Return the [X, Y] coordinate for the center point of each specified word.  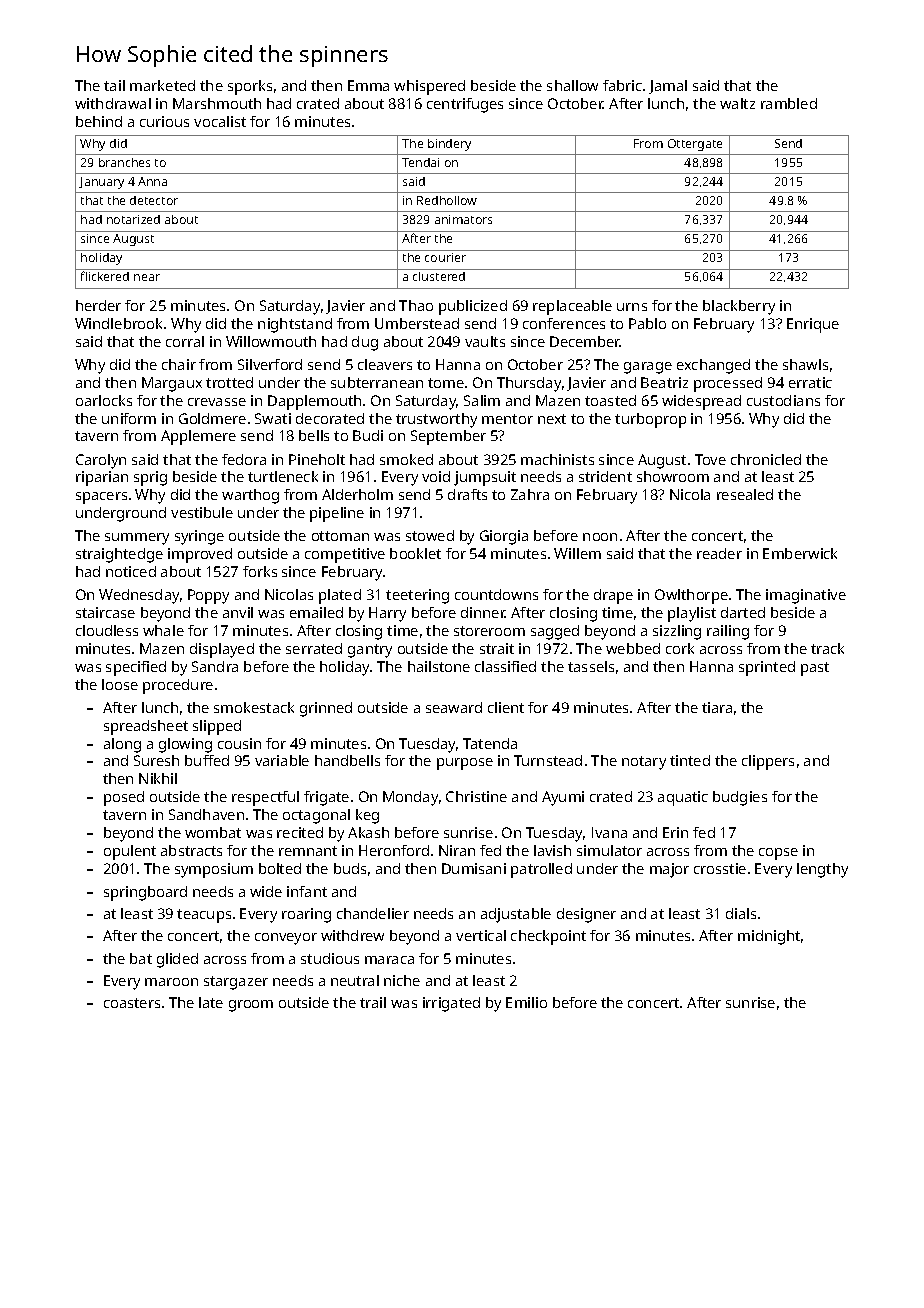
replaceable [572, 307]
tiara [717, 707]
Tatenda [490, 743]
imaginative [806, 596]
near [147, 277]
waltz [737, 103]
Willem [577, 553]
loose [120, 684]
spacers [101, 498]
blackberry [739, 307]
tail [114, 85]
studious [330, 958]
